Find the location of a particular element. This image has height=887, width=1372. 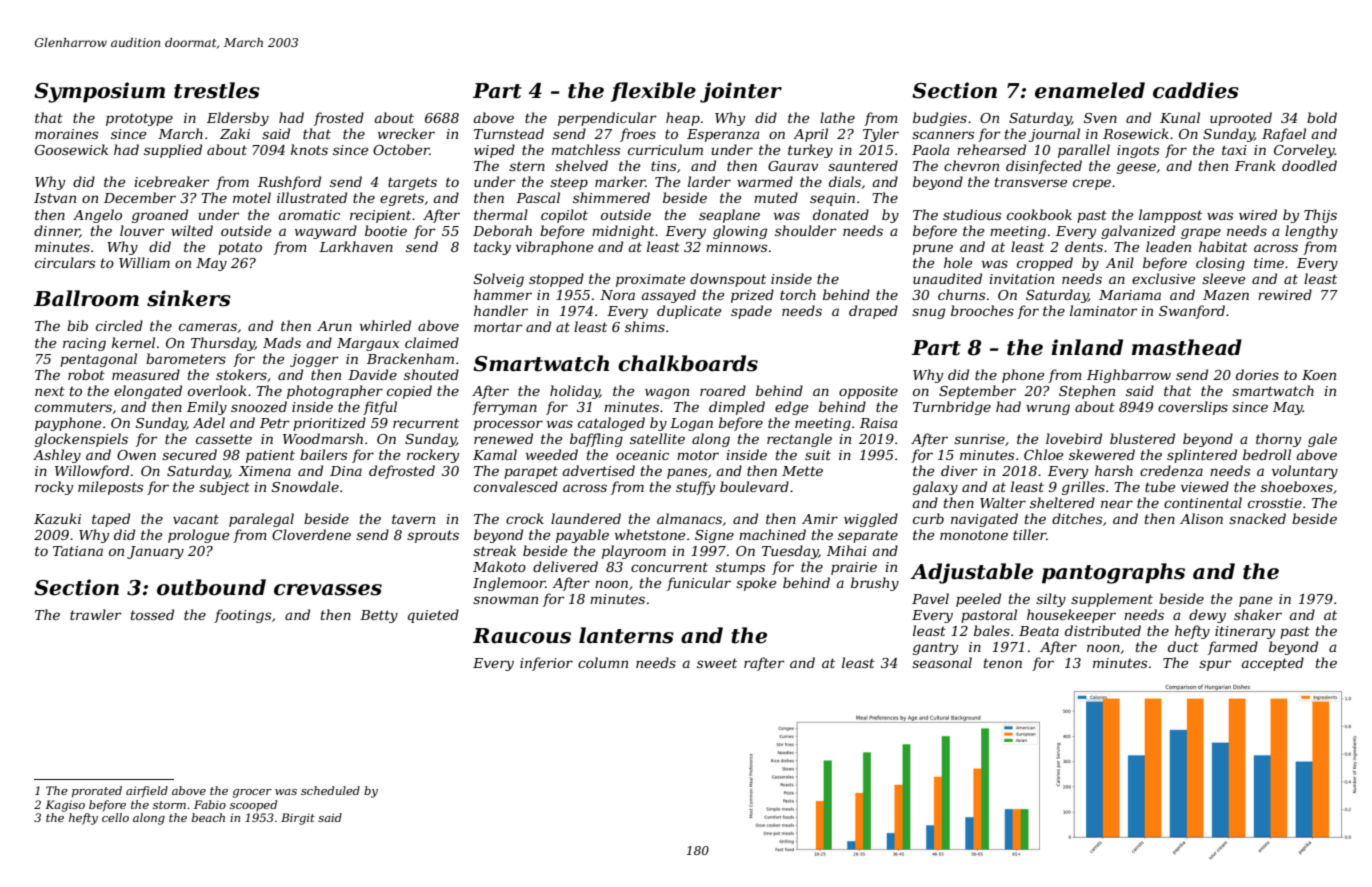

duplicate is located at coordinates (689, 312).
